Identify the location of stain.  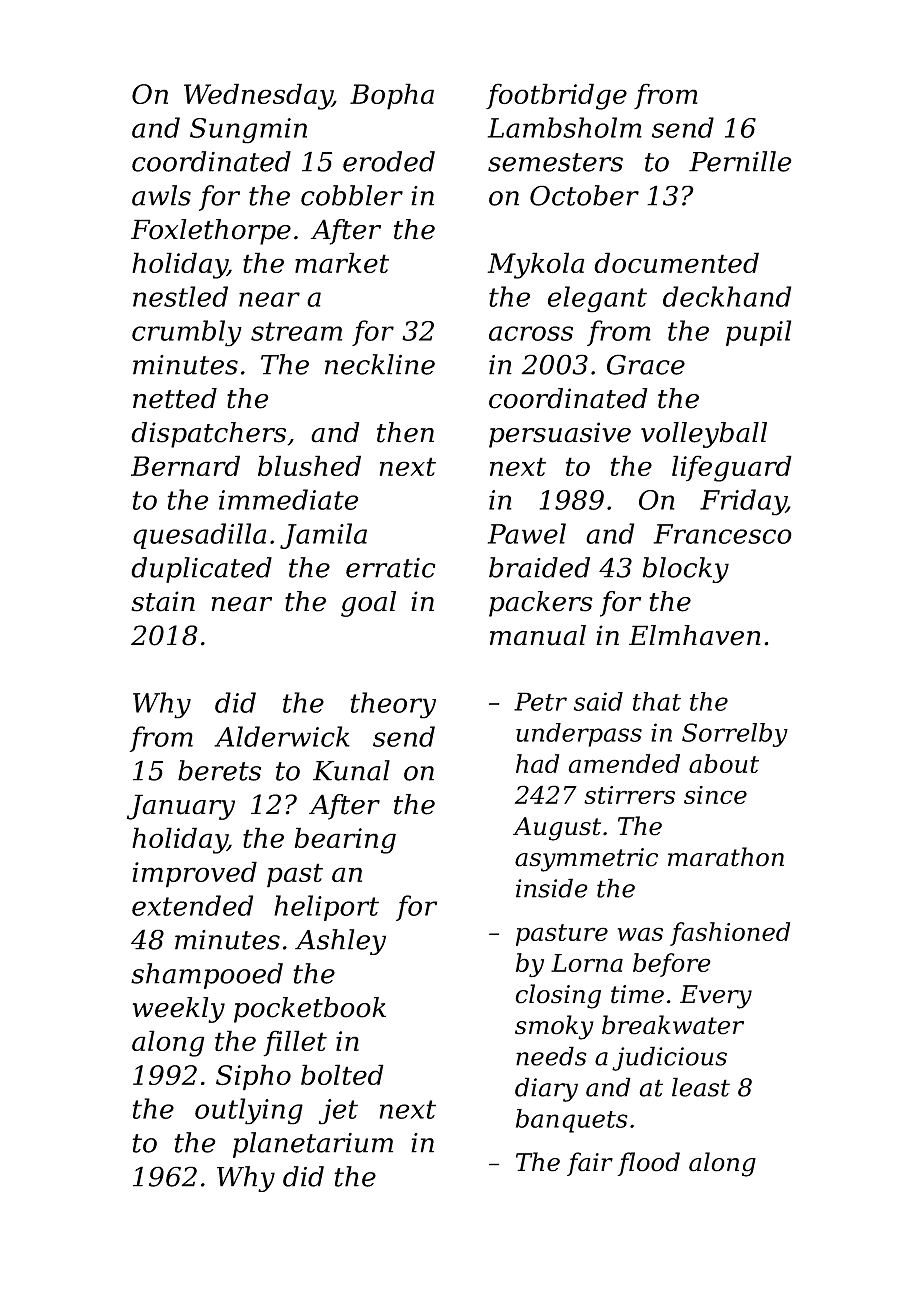
(163, 601).
